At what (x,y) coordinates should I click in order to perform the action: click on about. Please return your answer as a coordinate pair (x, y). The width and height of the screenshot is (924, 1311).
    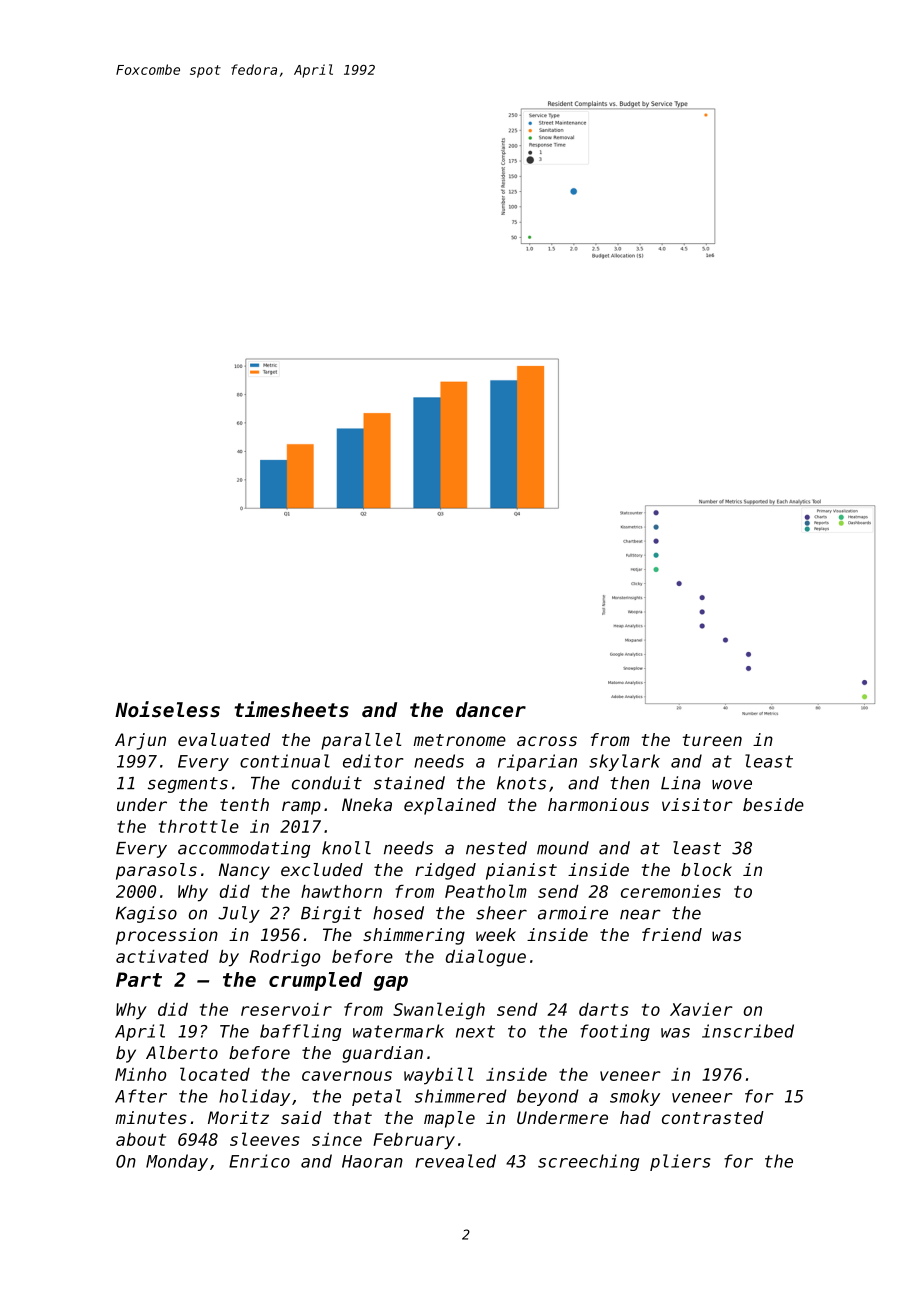
    Looking at the image, I should click on (141, 1139).
